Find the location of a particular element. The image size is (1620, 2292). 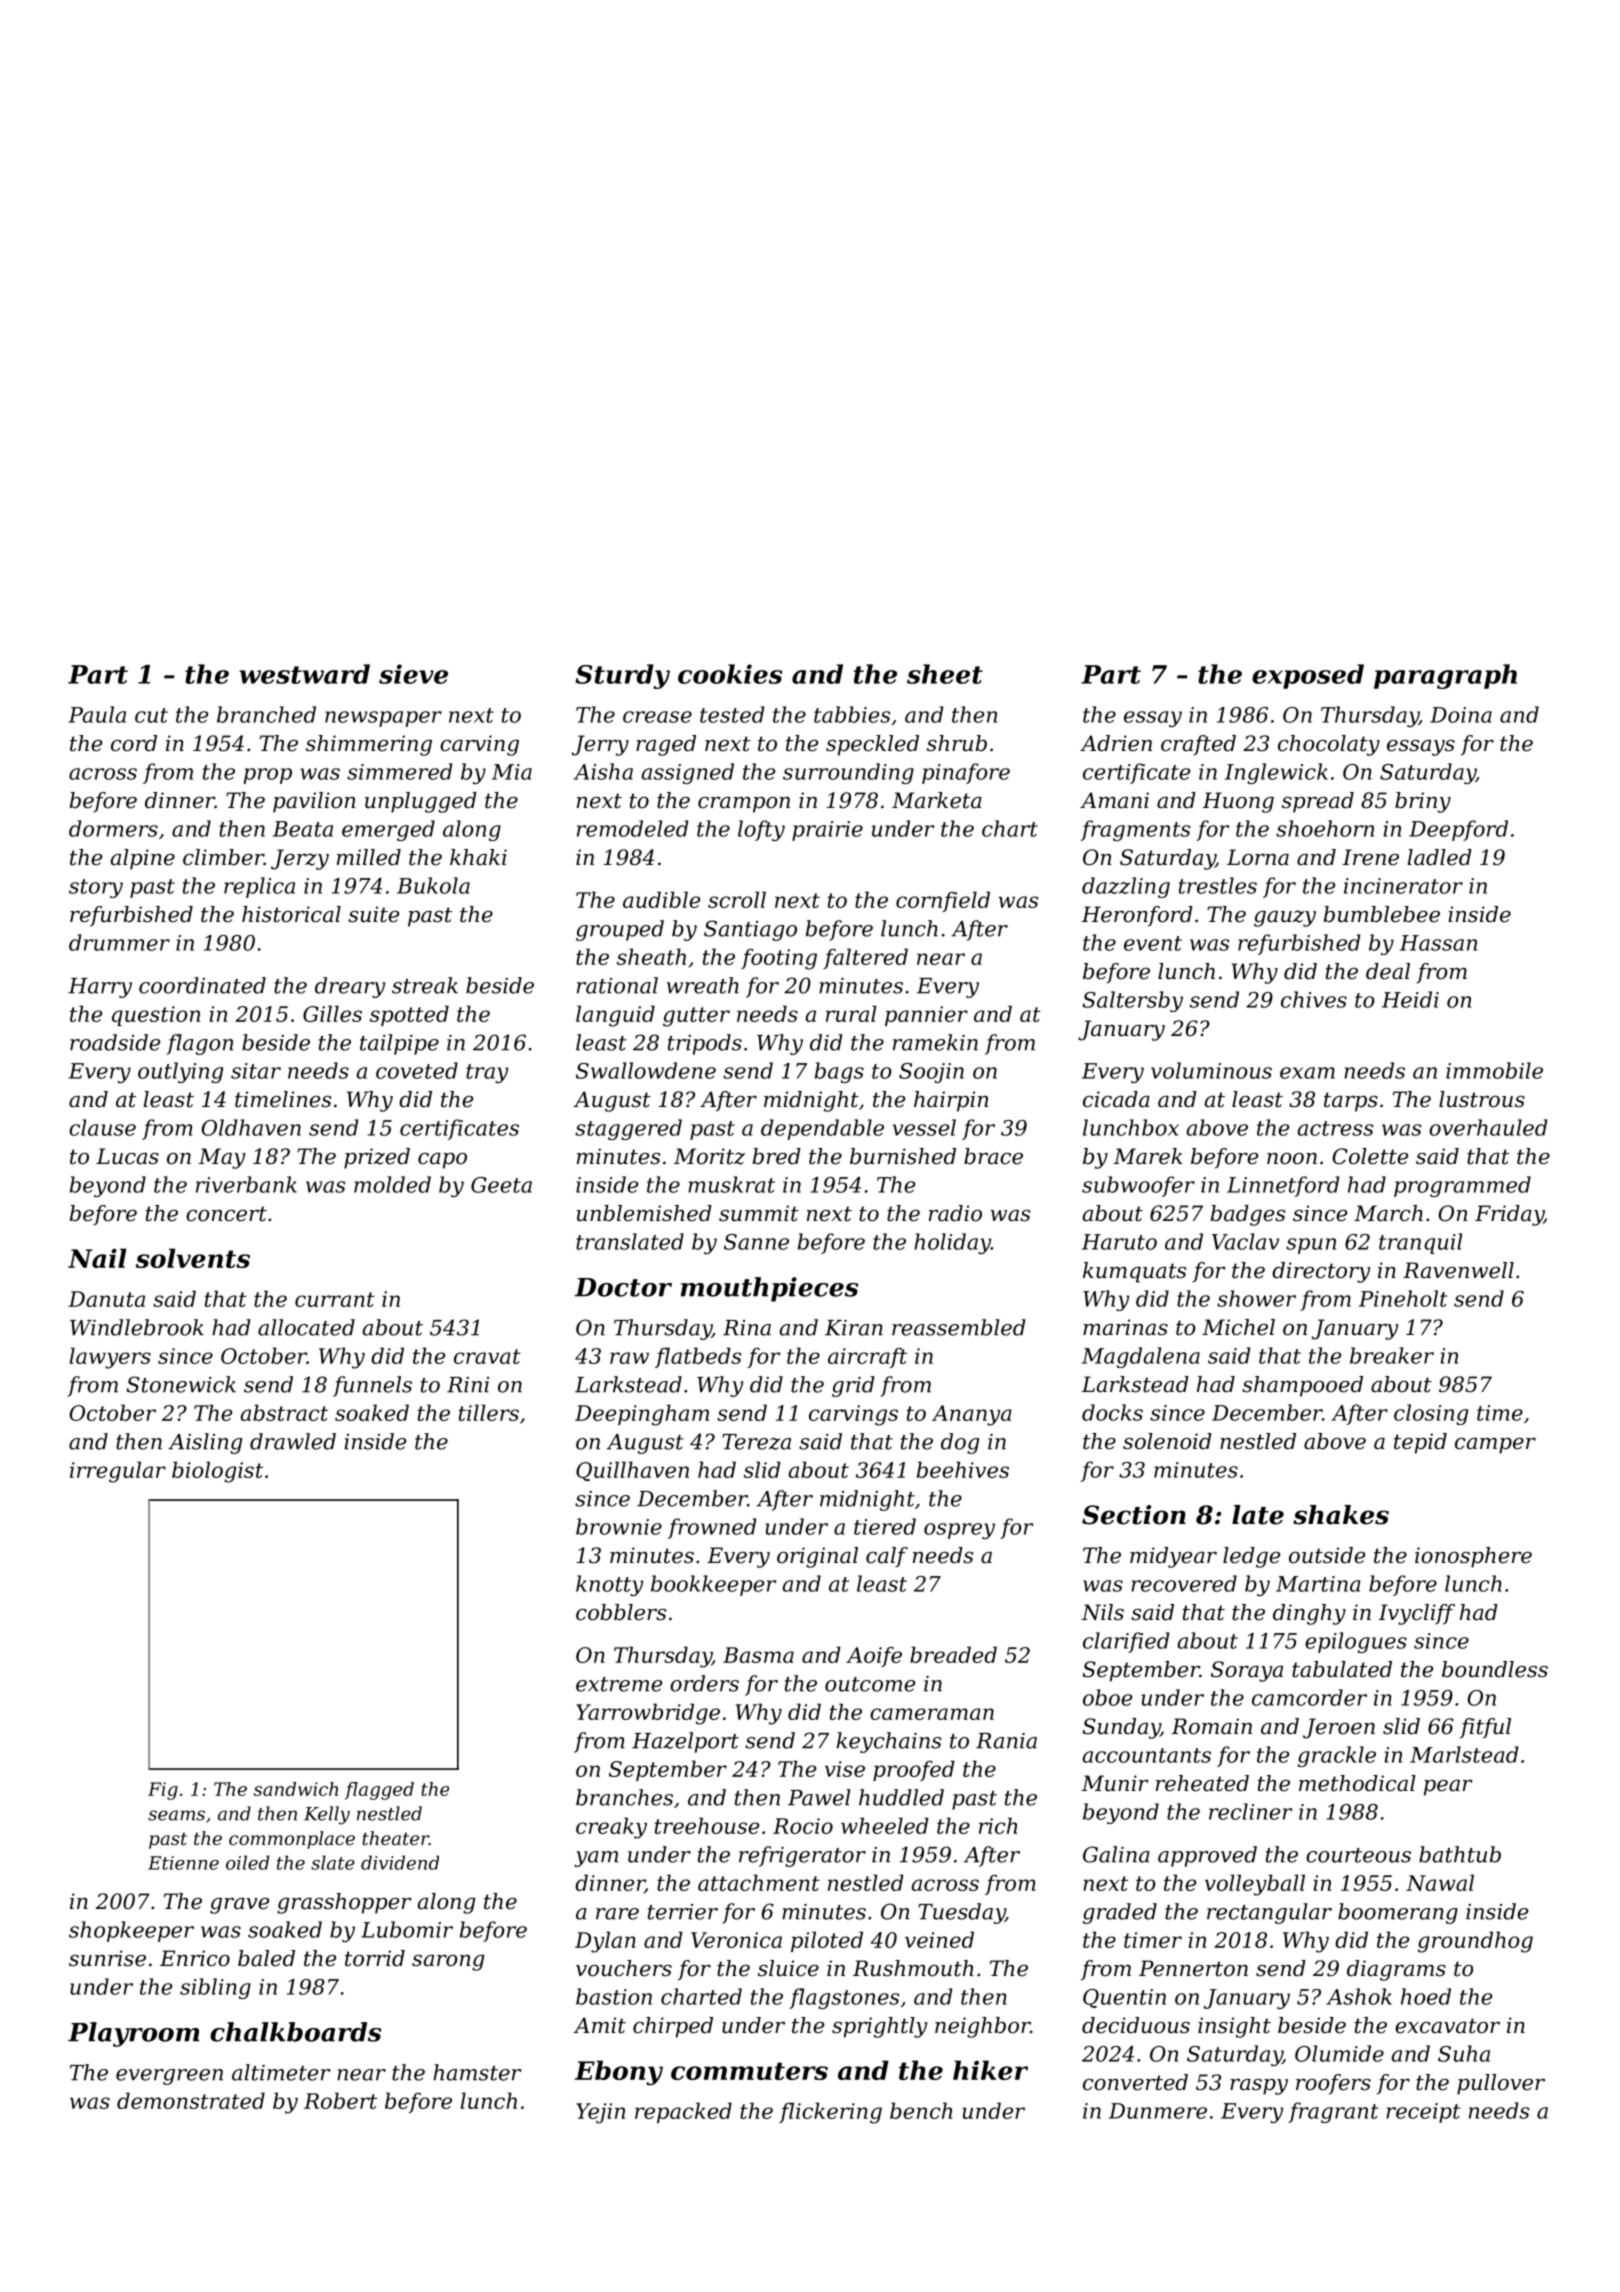

Fig is located at coordinates (163, 1791).
